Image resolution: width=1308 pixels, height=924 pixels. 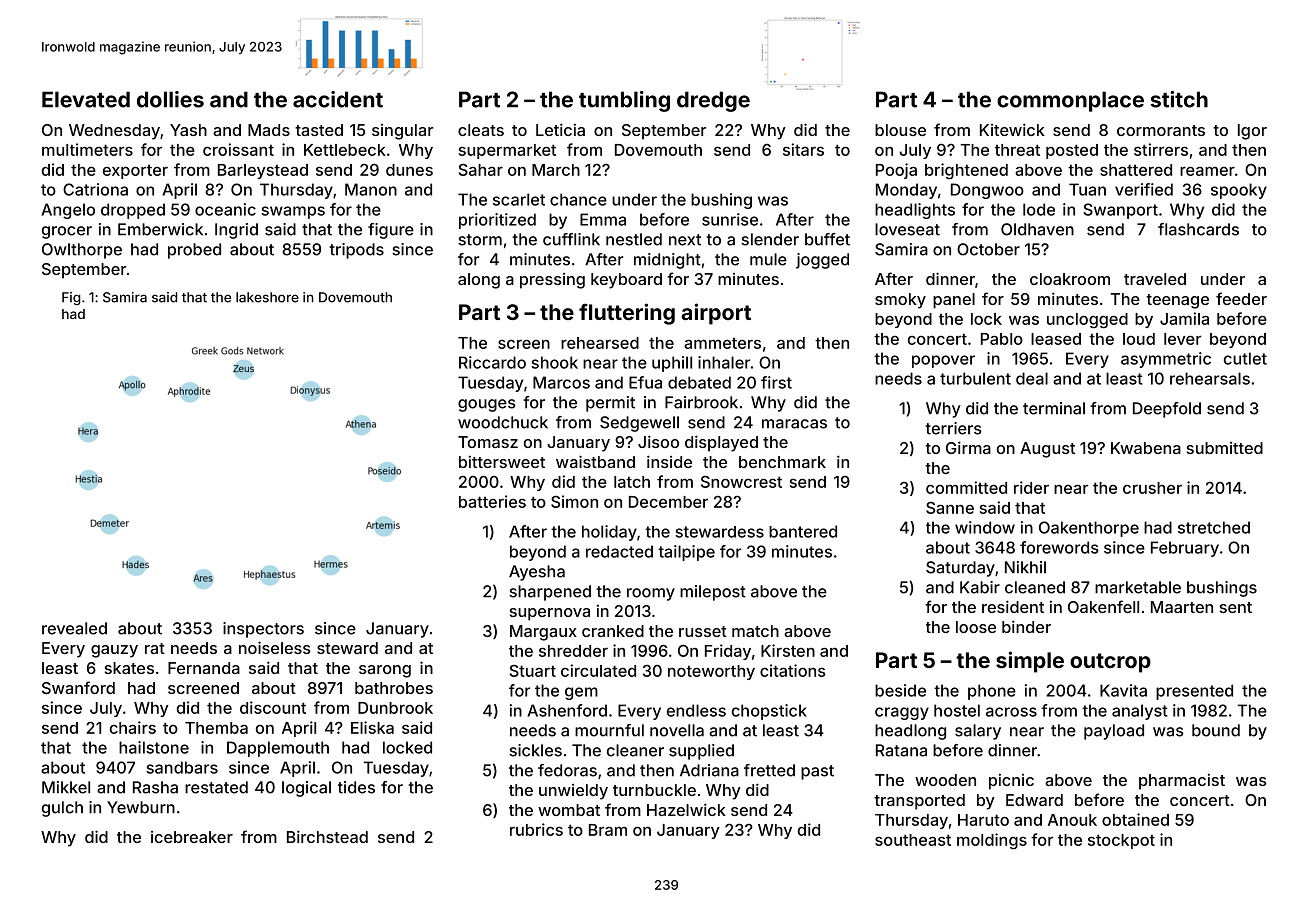 What do you see at coordinates (1121, 841) in the screenshot?
I see `stockpot` at bounding box center [1121, 841].
